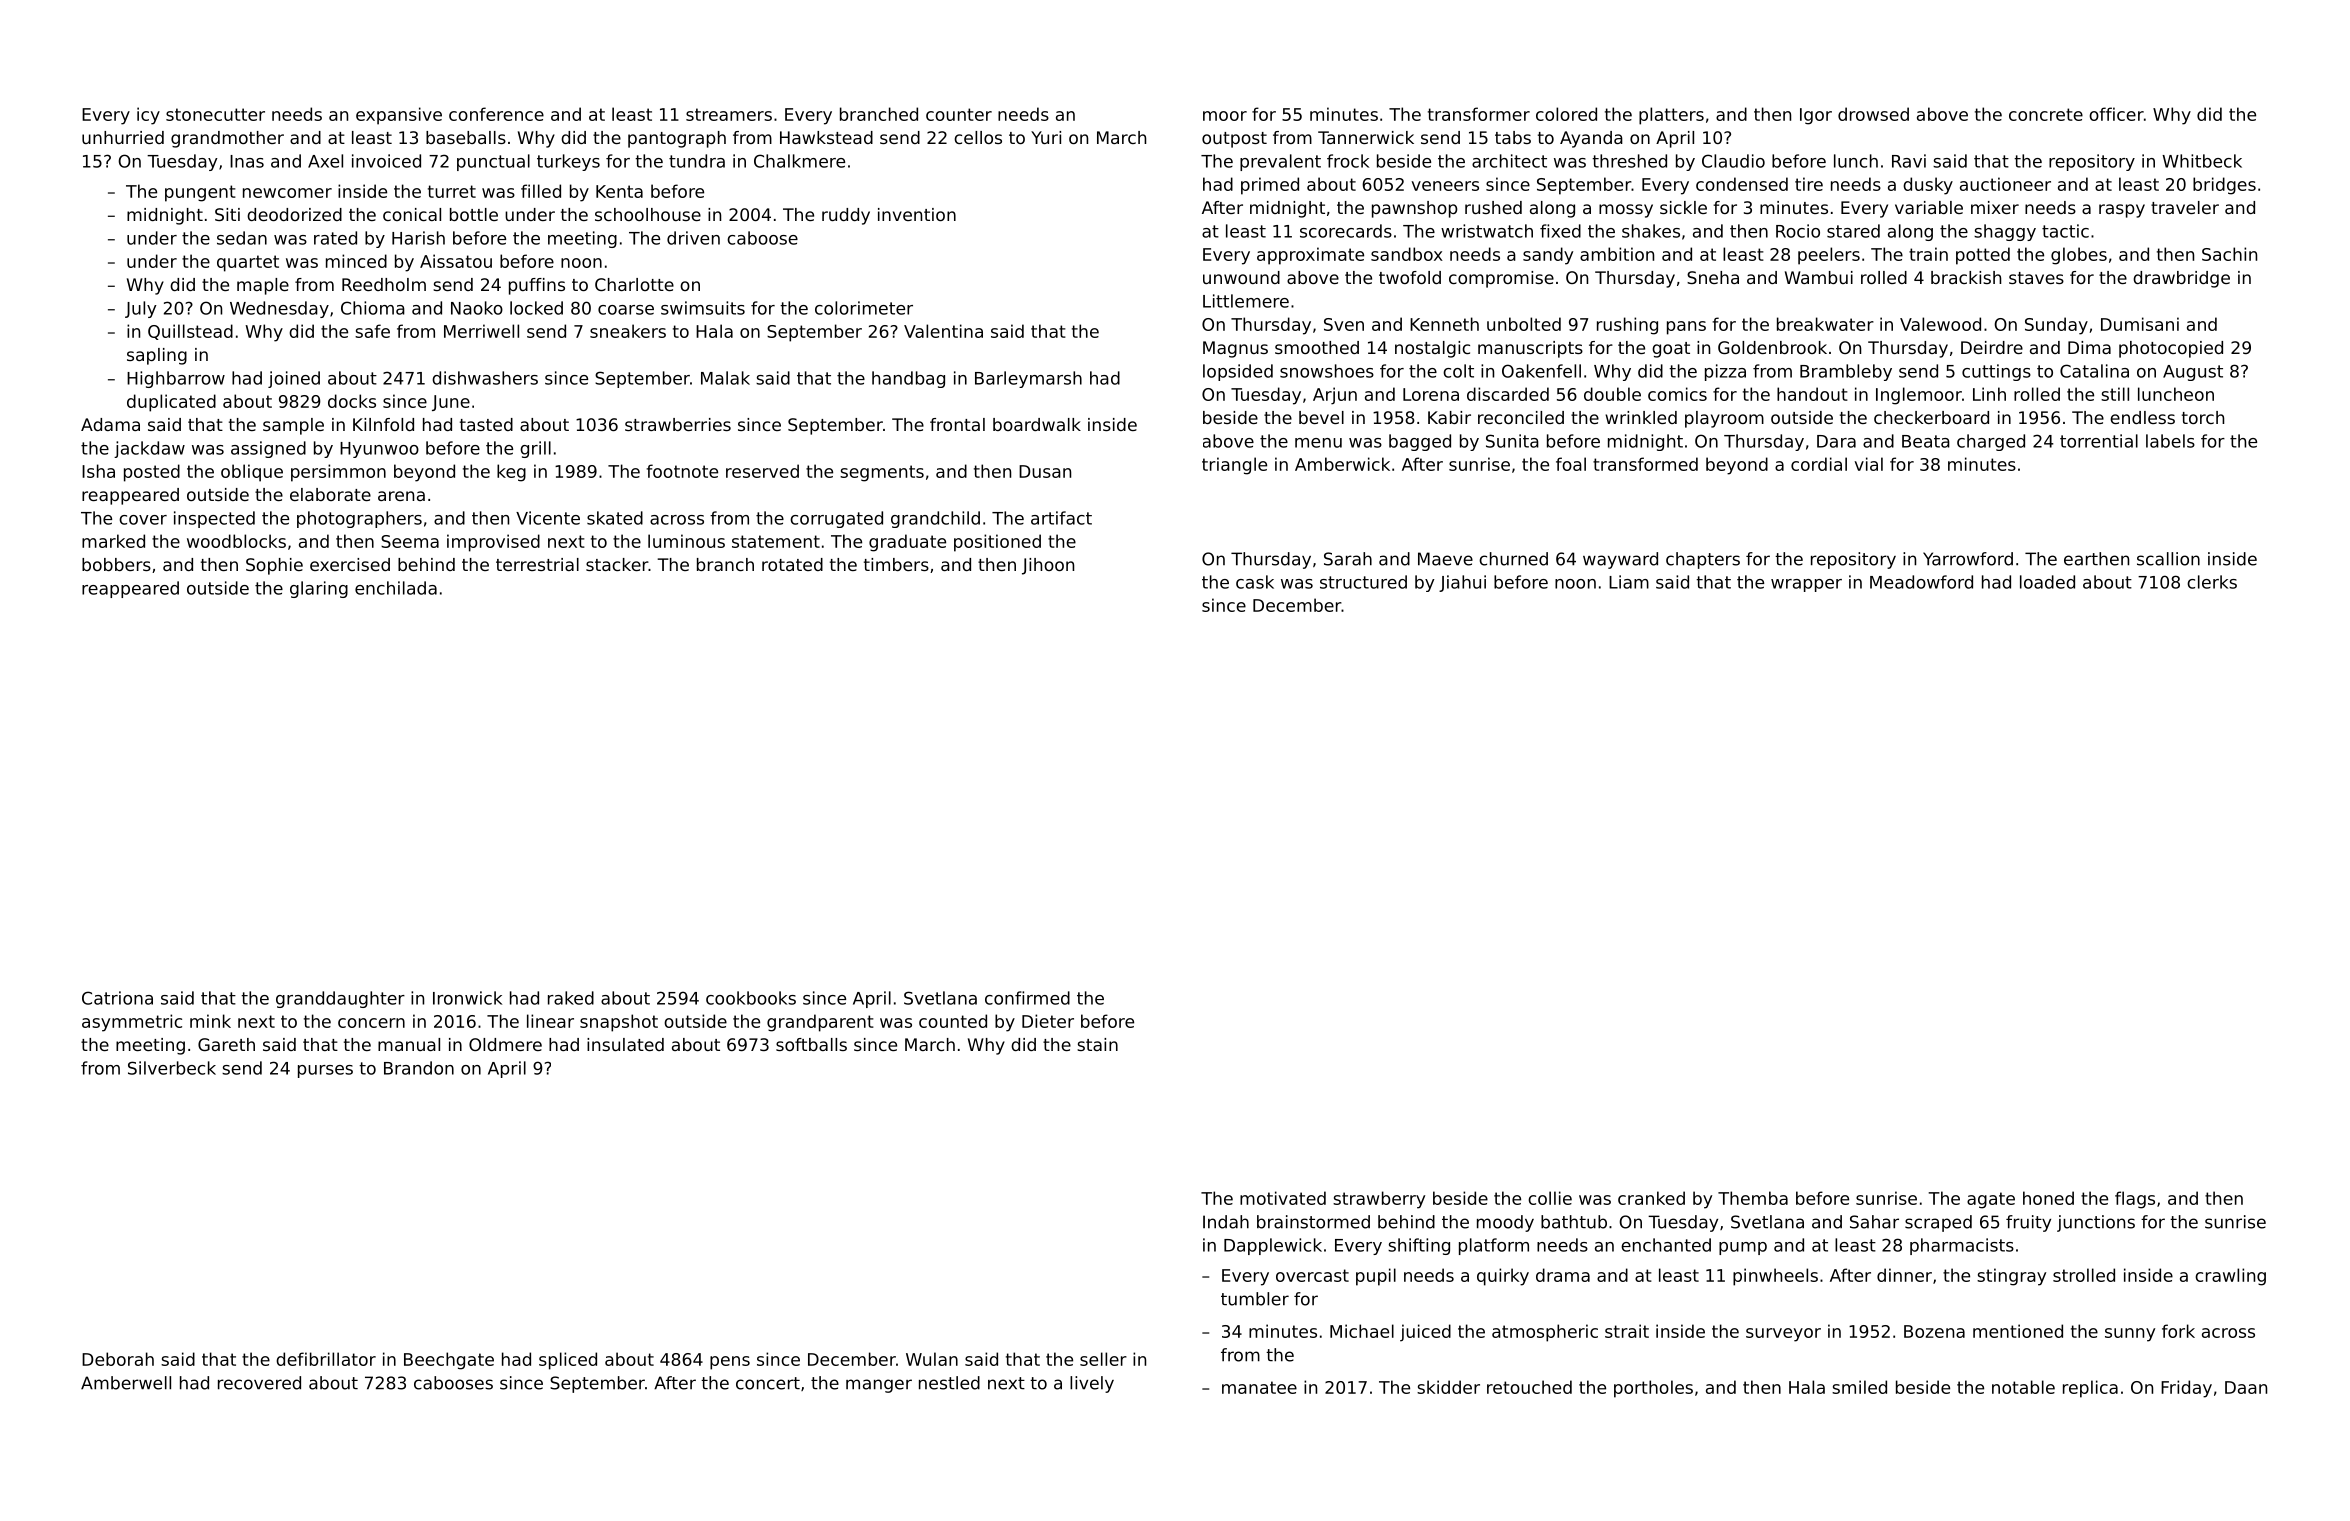  Describe the element at coordinates (326, 1359) in the image. I see `defibrillator` at that location.
